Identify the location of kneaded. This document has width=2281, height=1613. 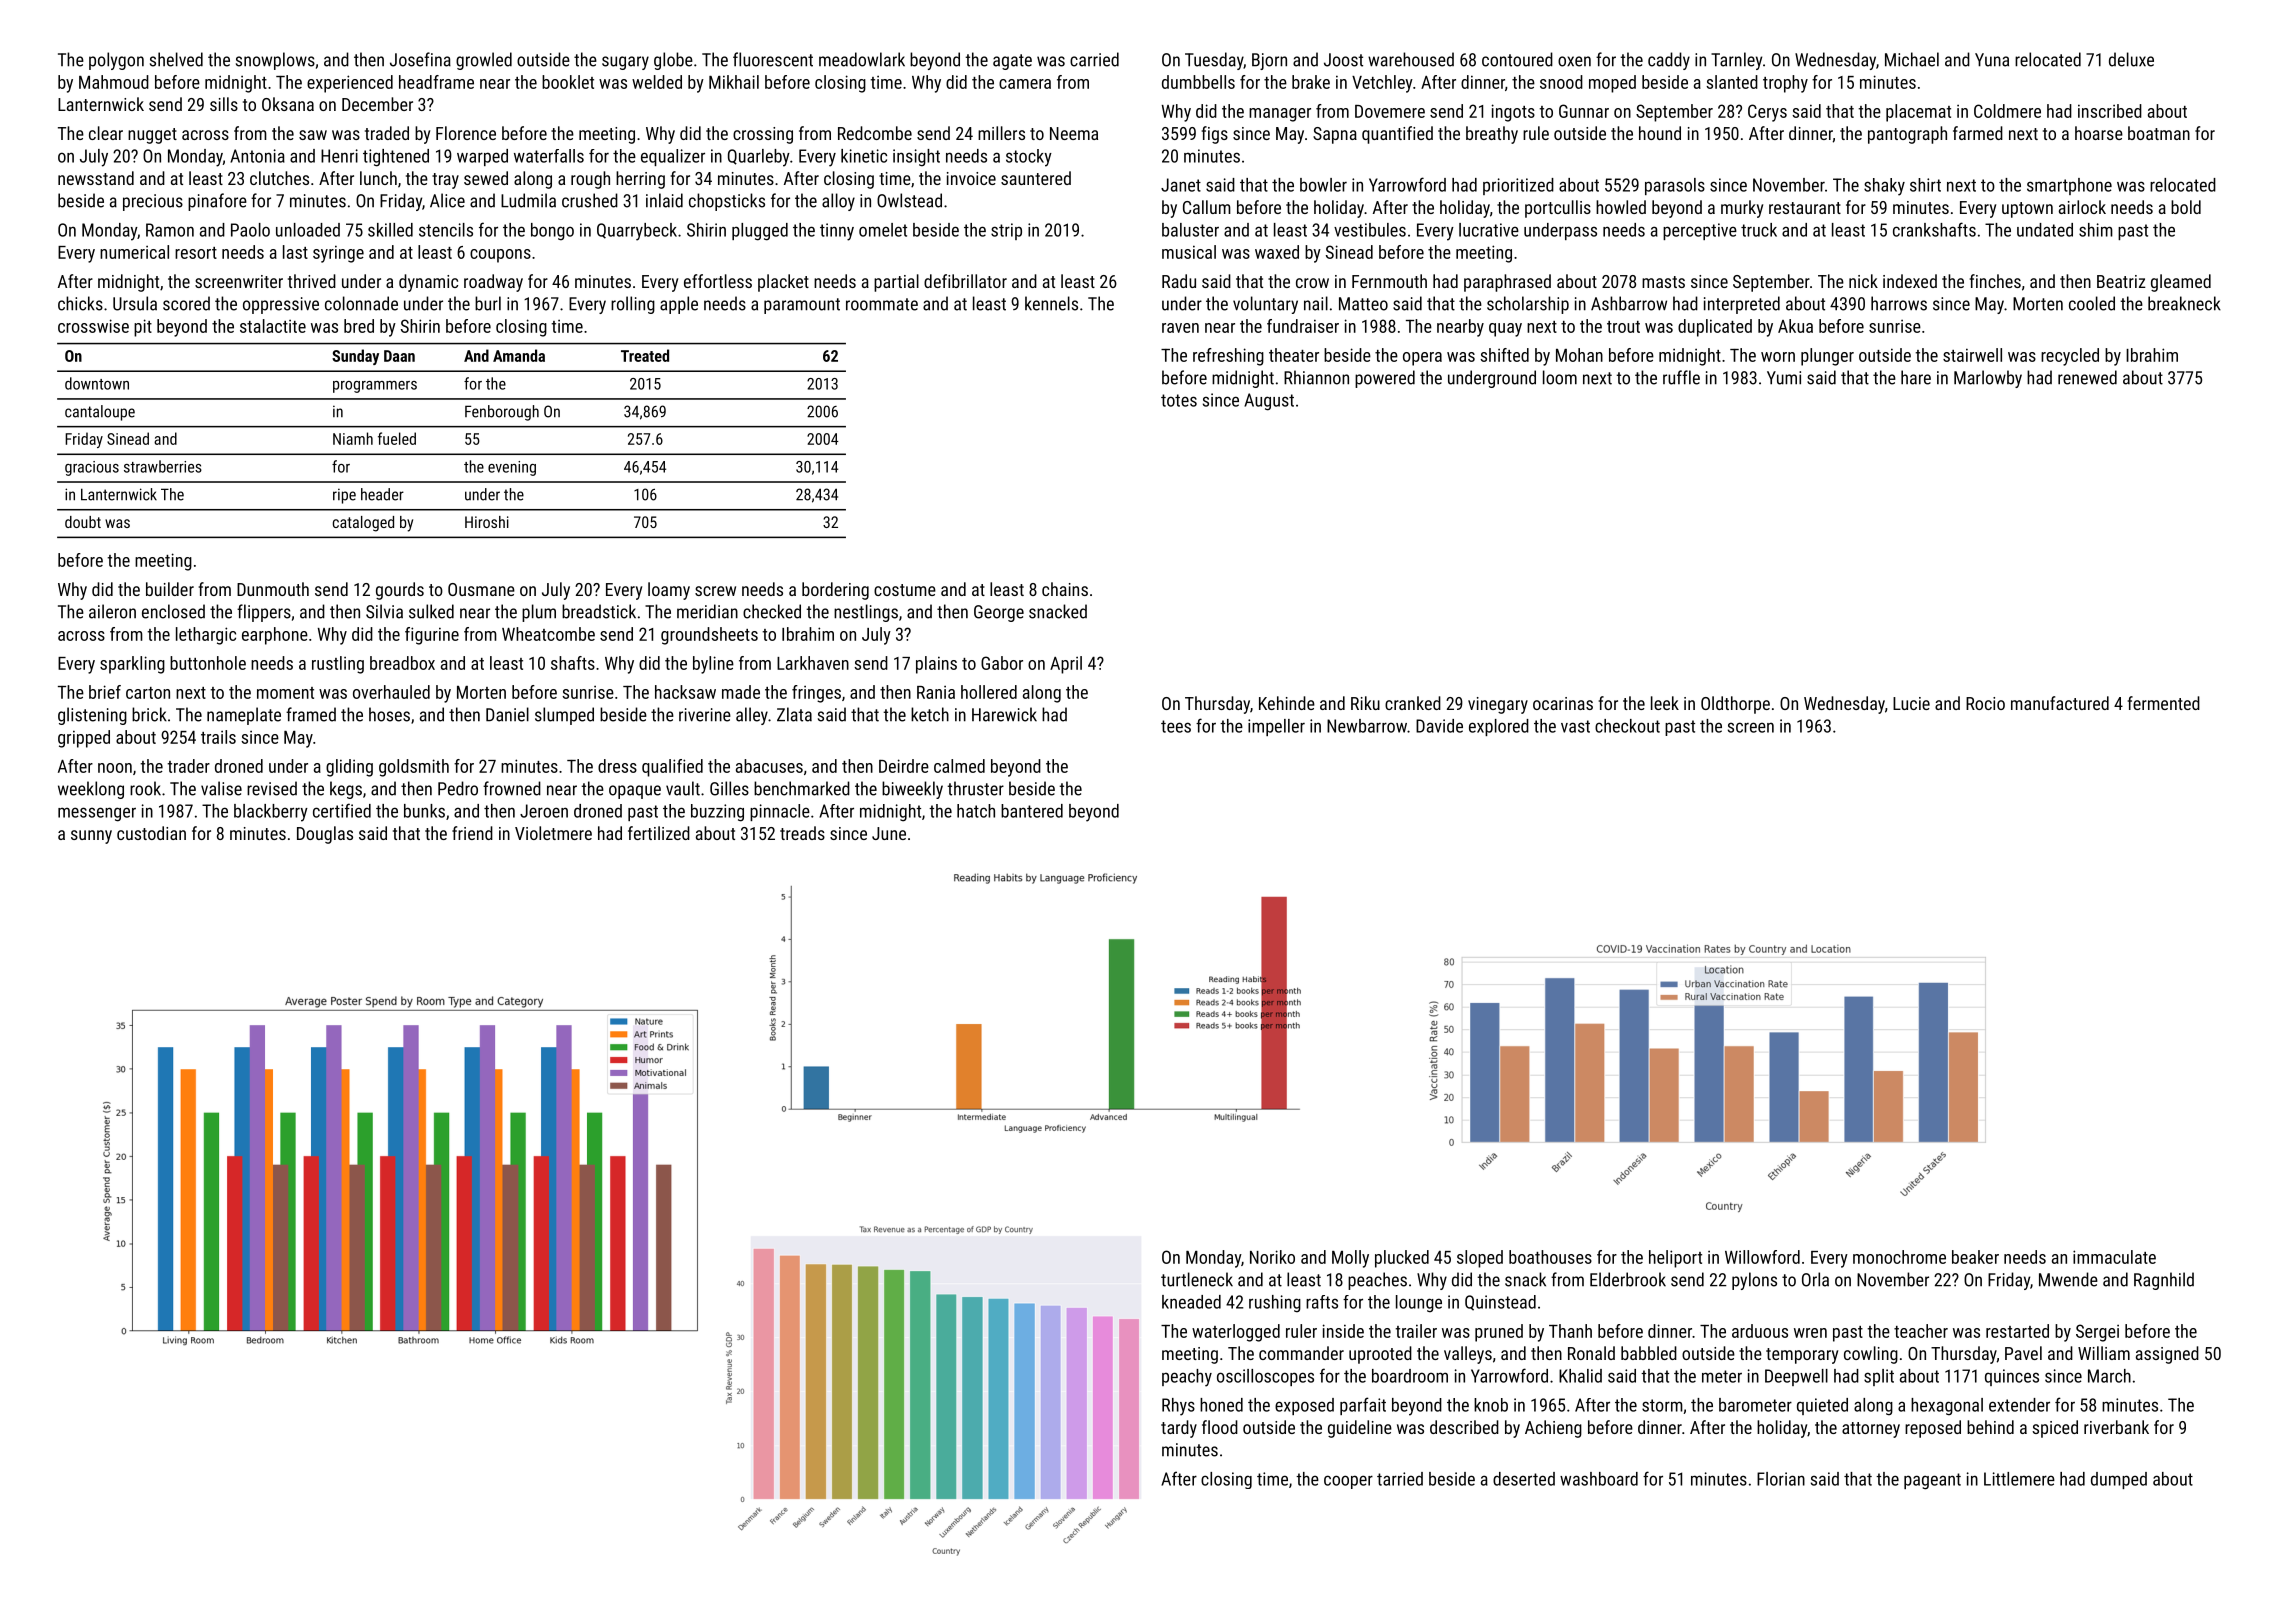
(1191, 1302).
